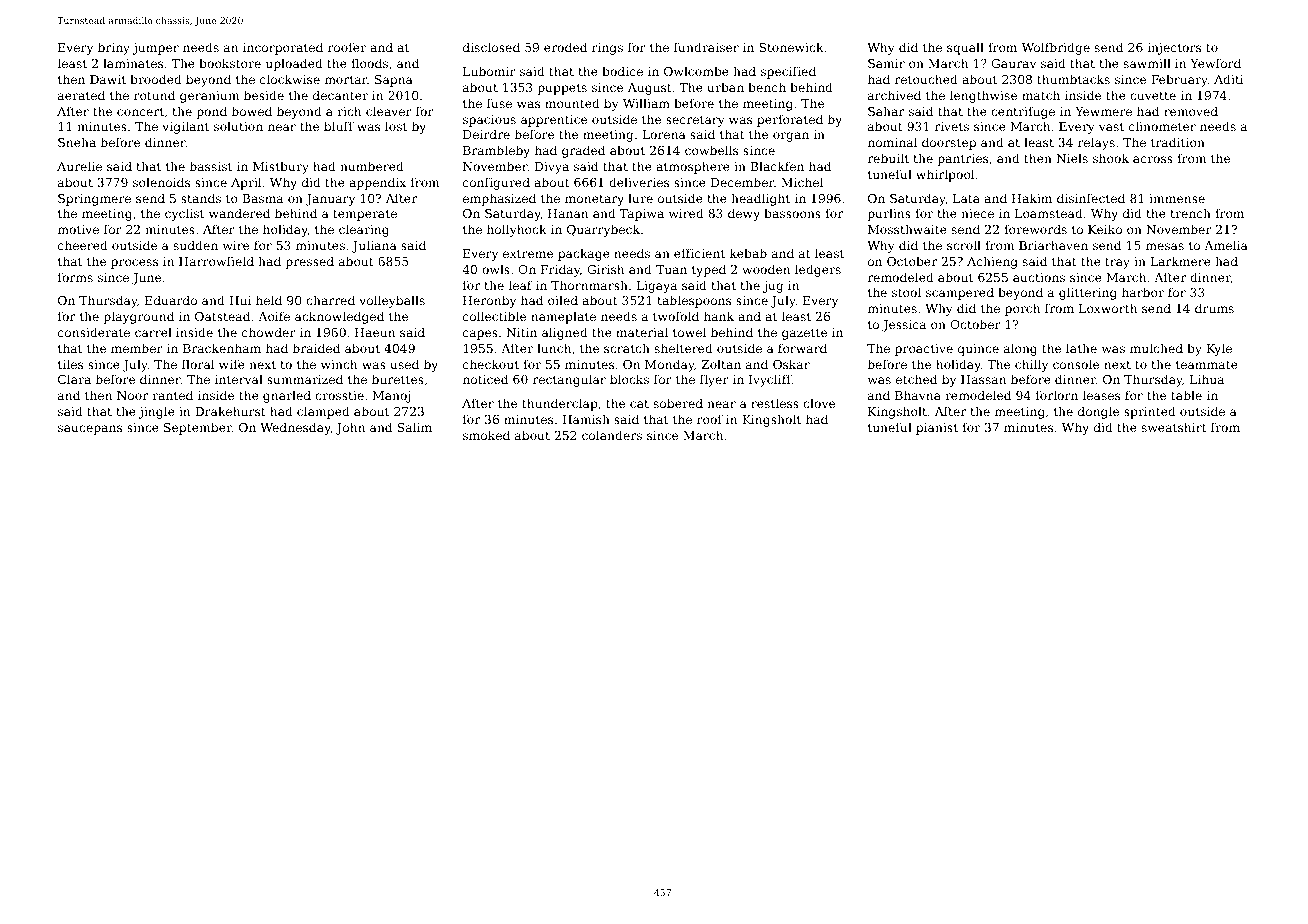  I want to click on sobered, so click(678, 403).
